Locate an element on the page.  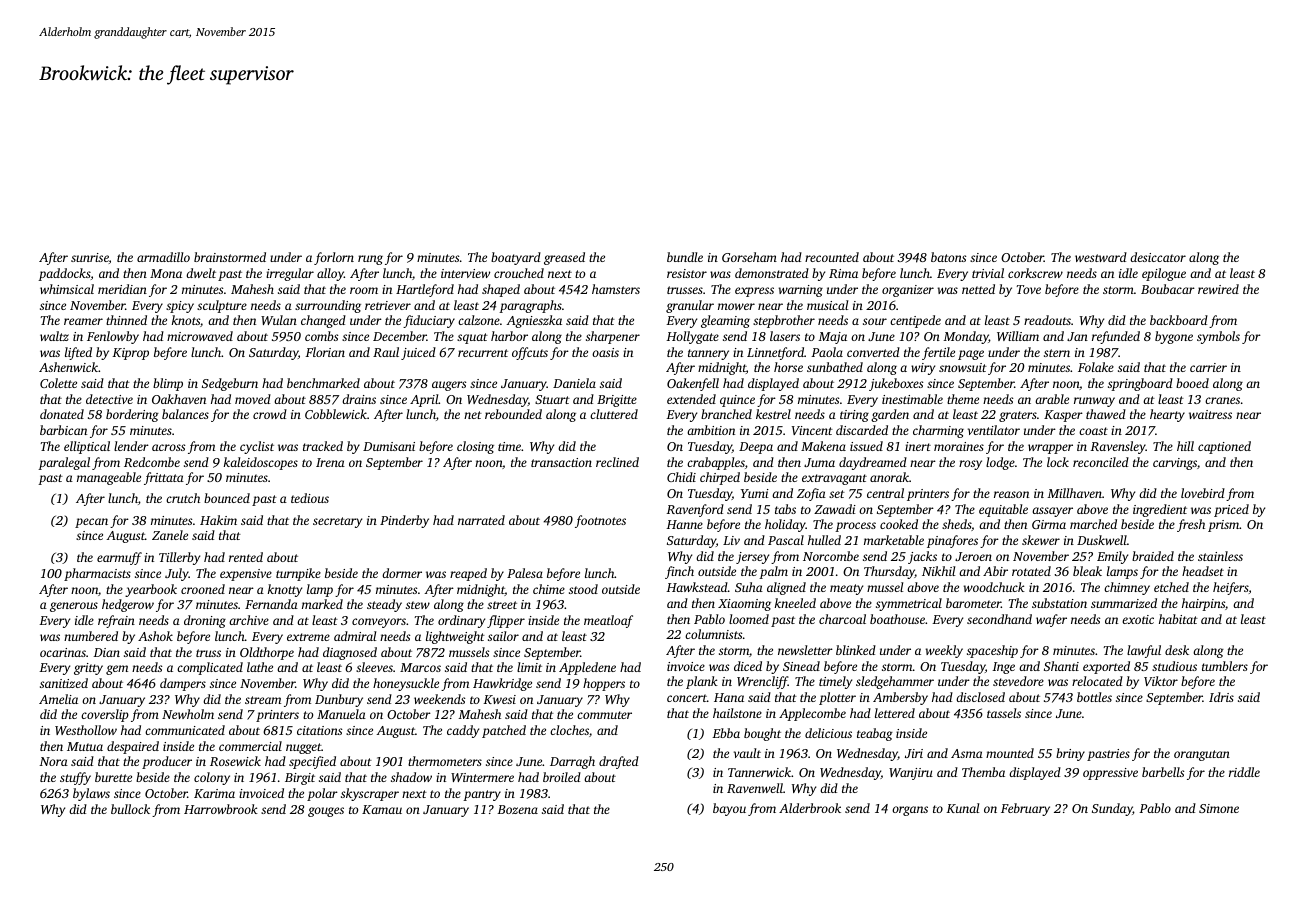
hairpins is located at coordinates (1203, 604).
